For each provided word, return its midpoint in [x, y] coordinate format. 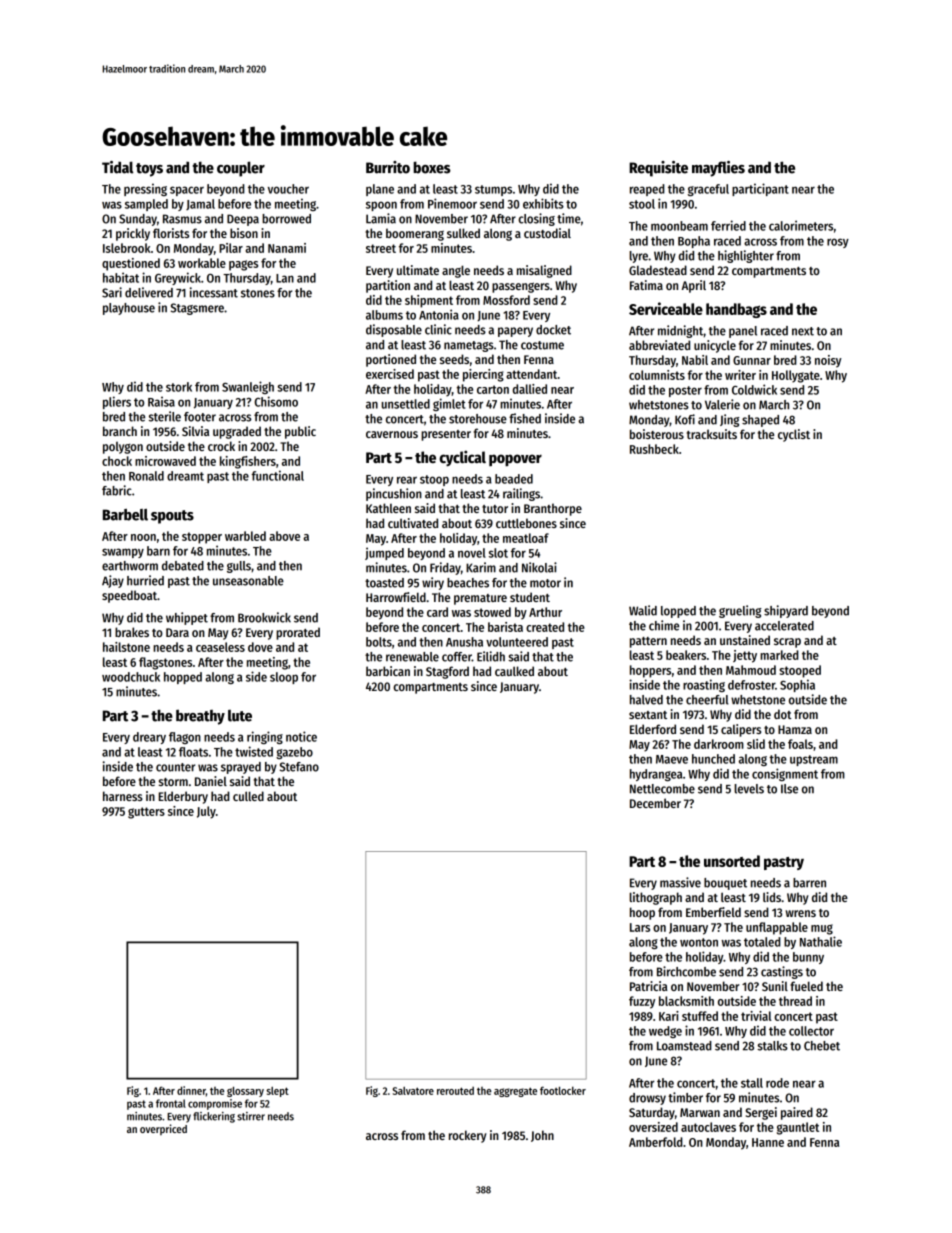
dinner [191, 1090]
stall [752, 1083]
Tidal [117, 167]
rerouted [455, 1091]
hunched [713, 759]
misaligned [544, 271]
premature [480, 599]
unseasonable [248, 581]
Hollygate [796, 376]
